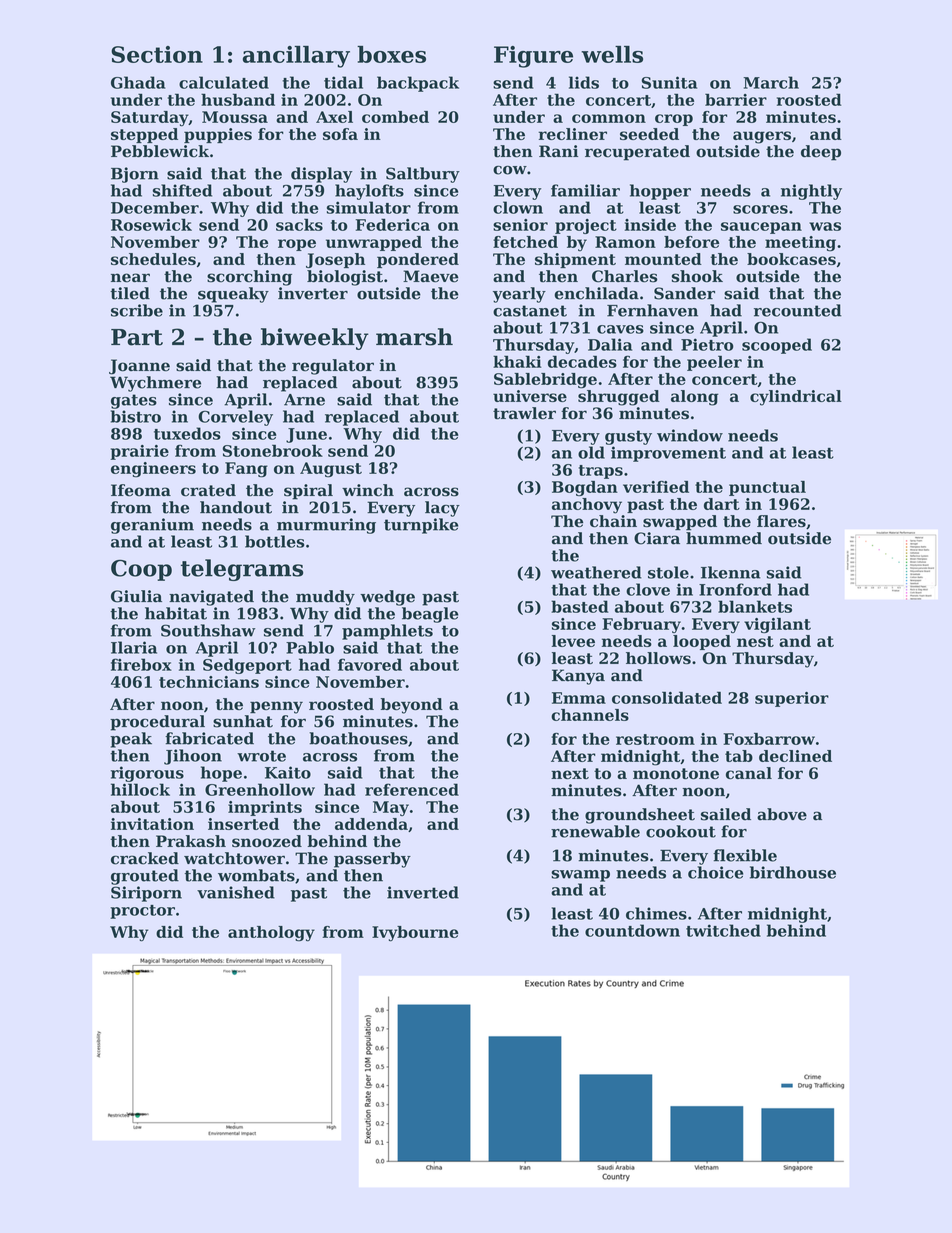 The image size is (952, 1233). I want to click on bookcases, so click(791, 259).
